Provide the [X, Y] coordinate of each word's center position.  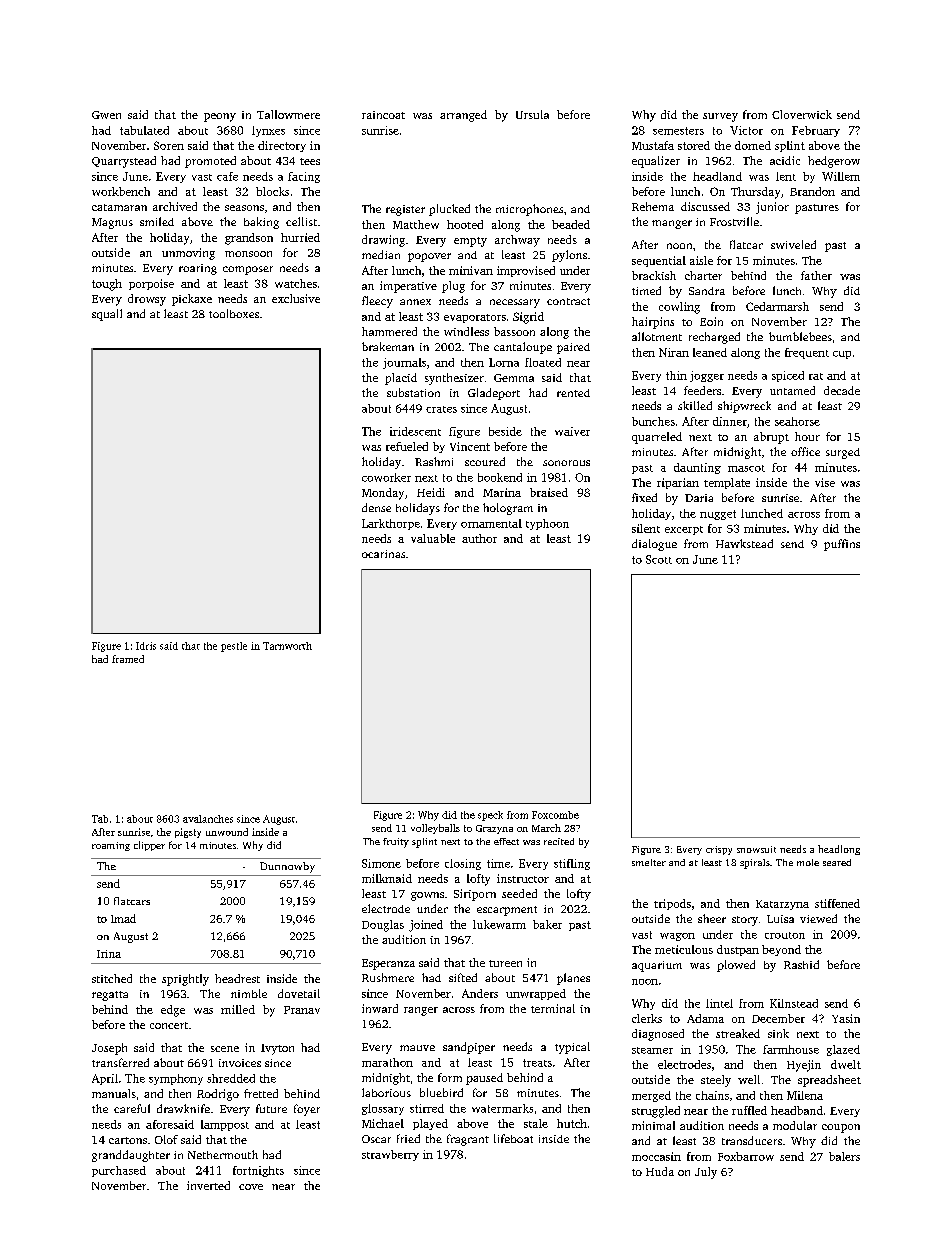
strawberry [390, 1155]
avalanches [208, 819]
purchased [119, 1171]
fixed [644, 497]
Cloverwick [802, 114]
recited [559, 841]
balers [844, 1156]
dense [376, 507]
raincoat [383, 115]
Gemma [514, 378]
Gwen [106, 115]
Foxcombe [555, 815]
